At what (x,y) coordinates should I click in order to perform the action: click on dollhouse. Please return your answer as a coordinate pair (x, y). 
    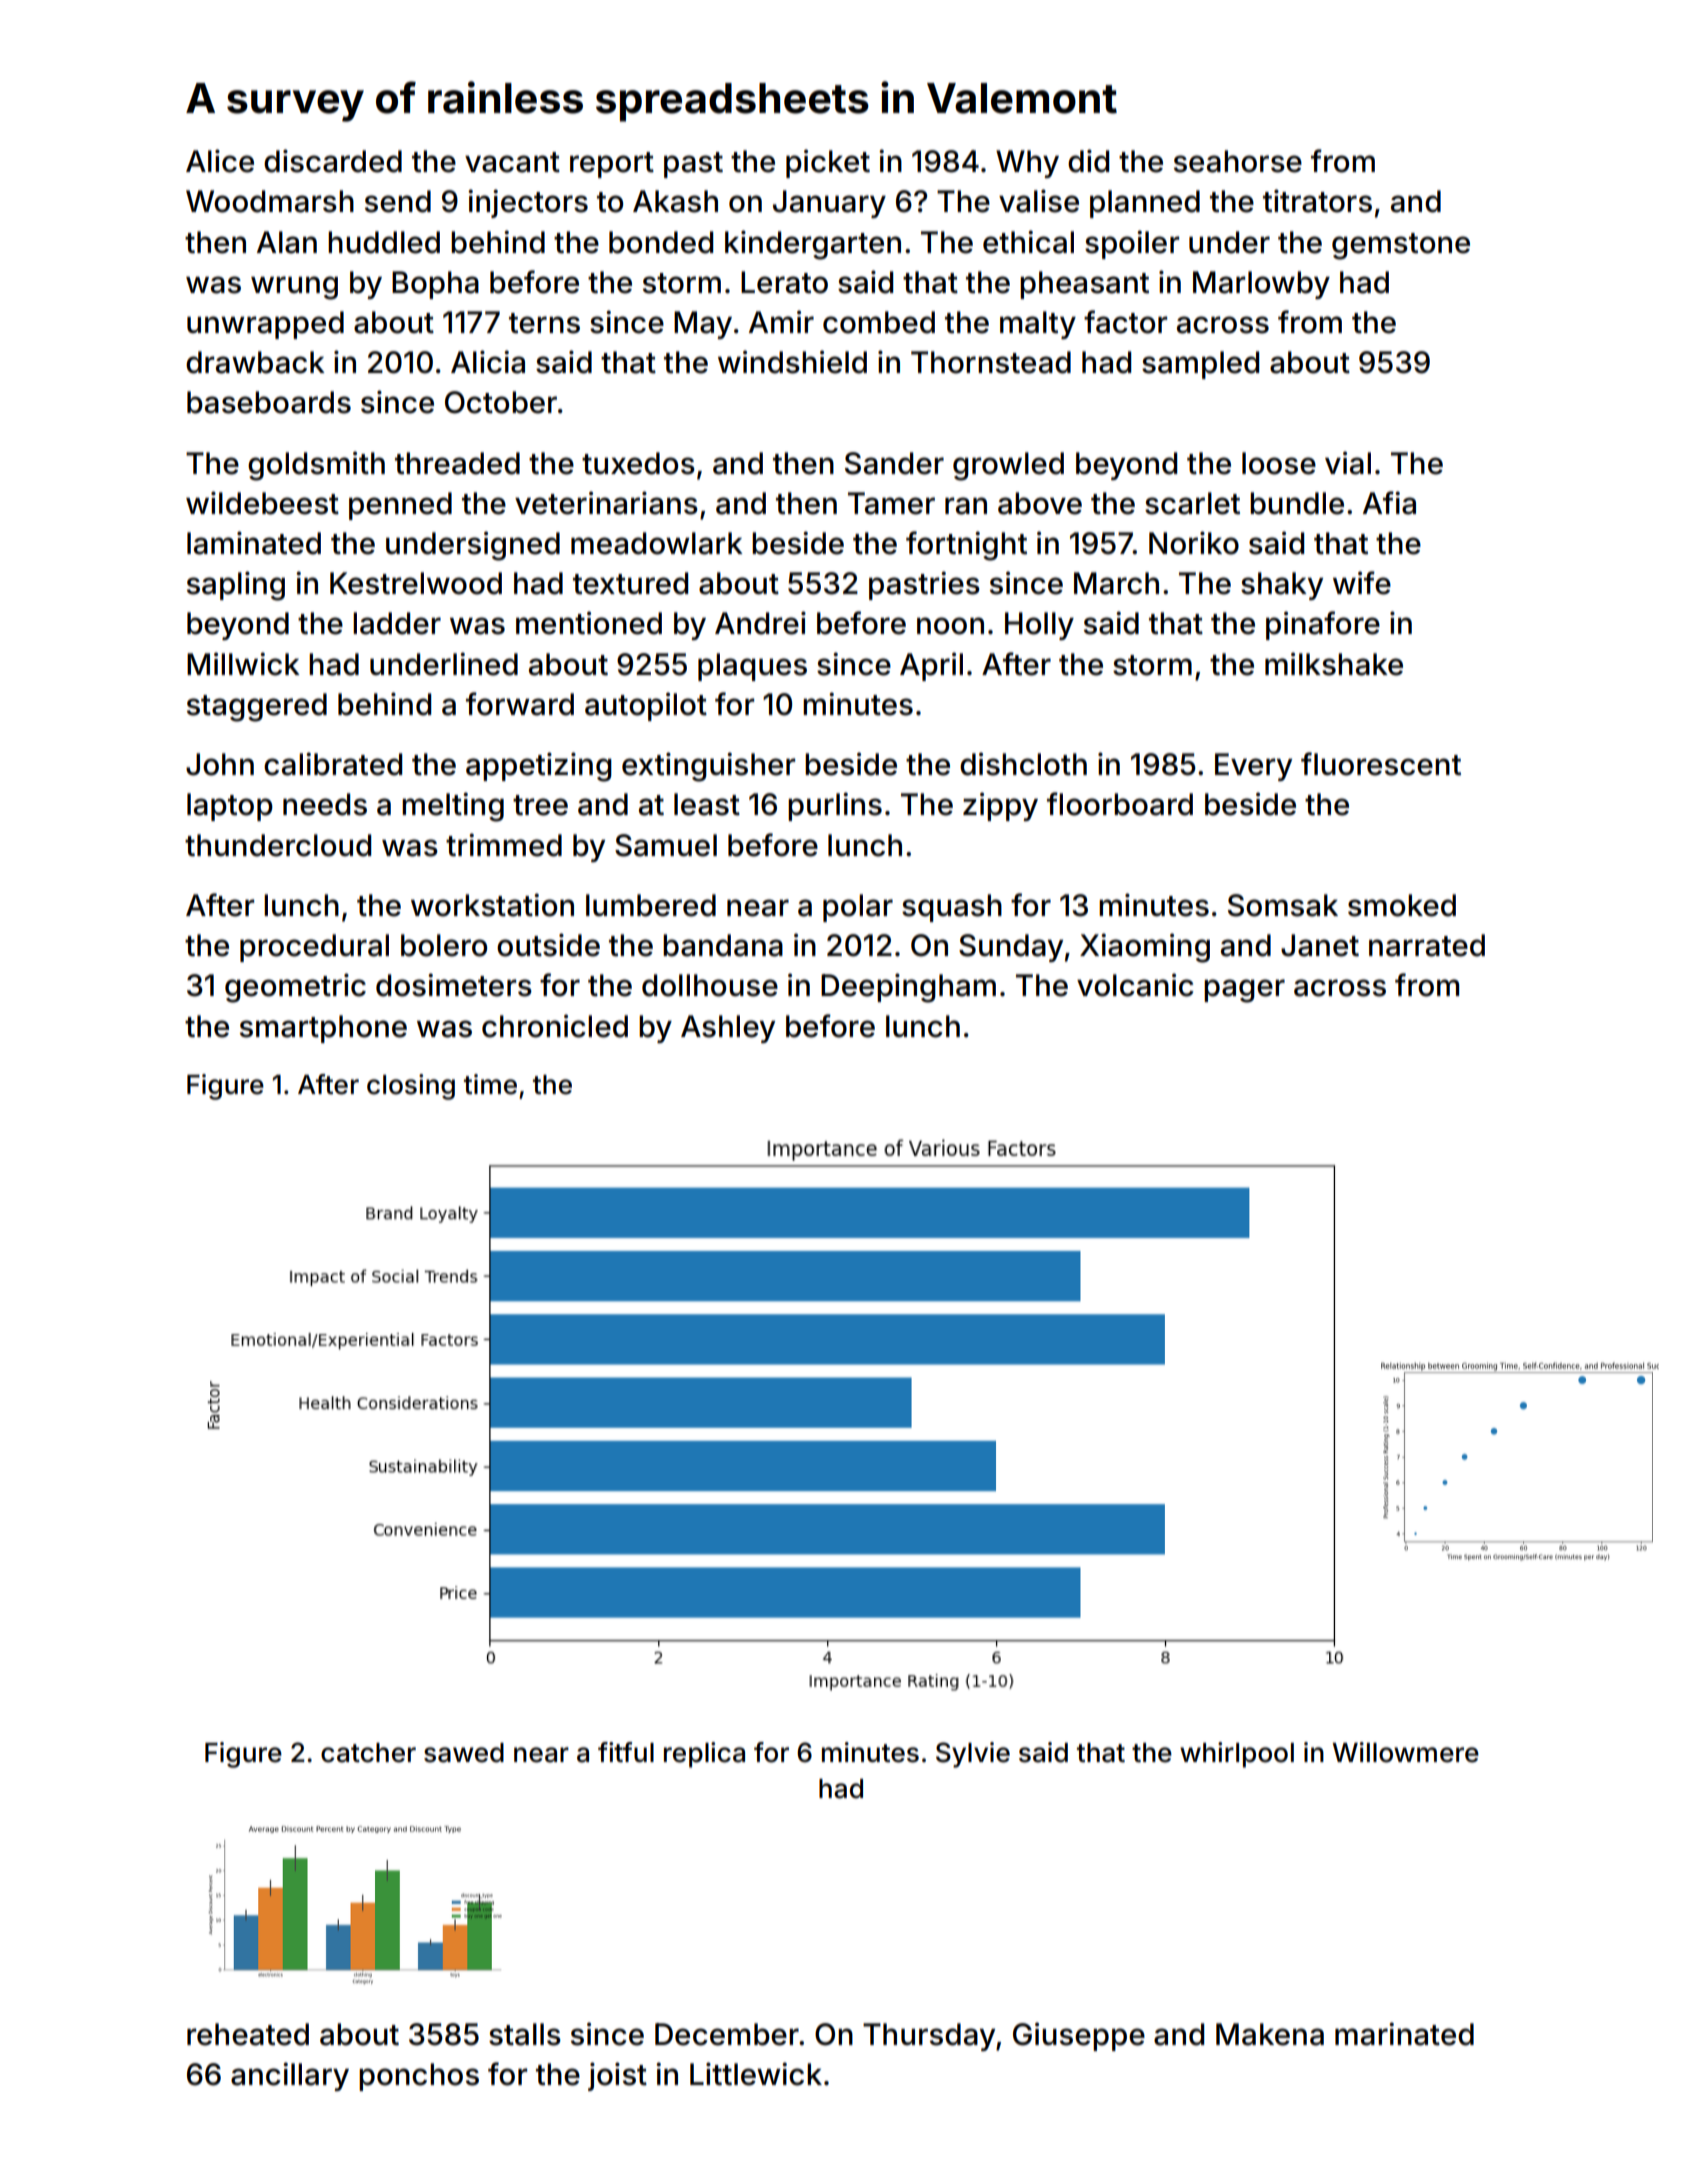
    Looking at the image, I should click on (710, 985).
